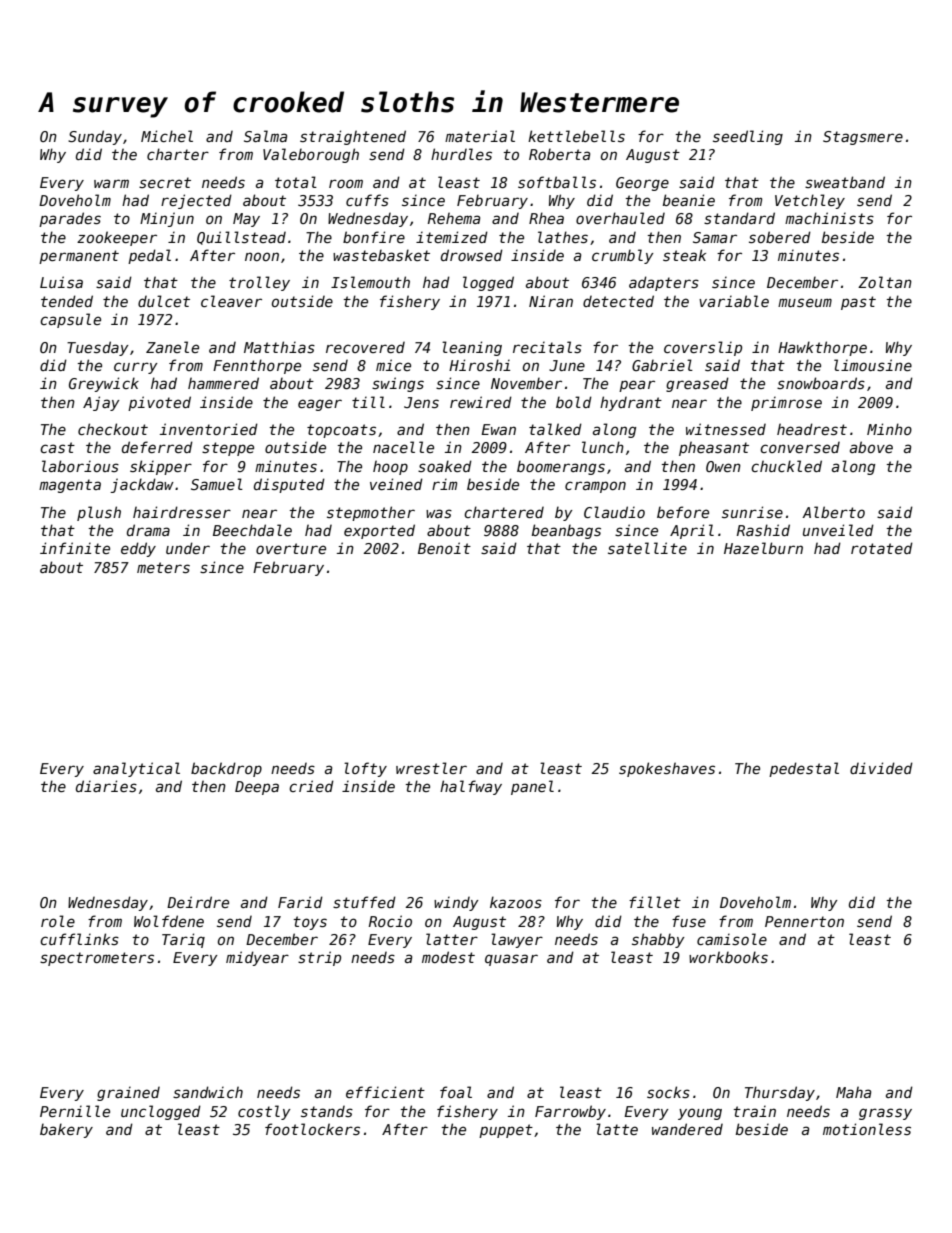  What do you see at coordinates (668, 1092) in the screenshot?
I see `socks` at bounding box center [668, 1092].
